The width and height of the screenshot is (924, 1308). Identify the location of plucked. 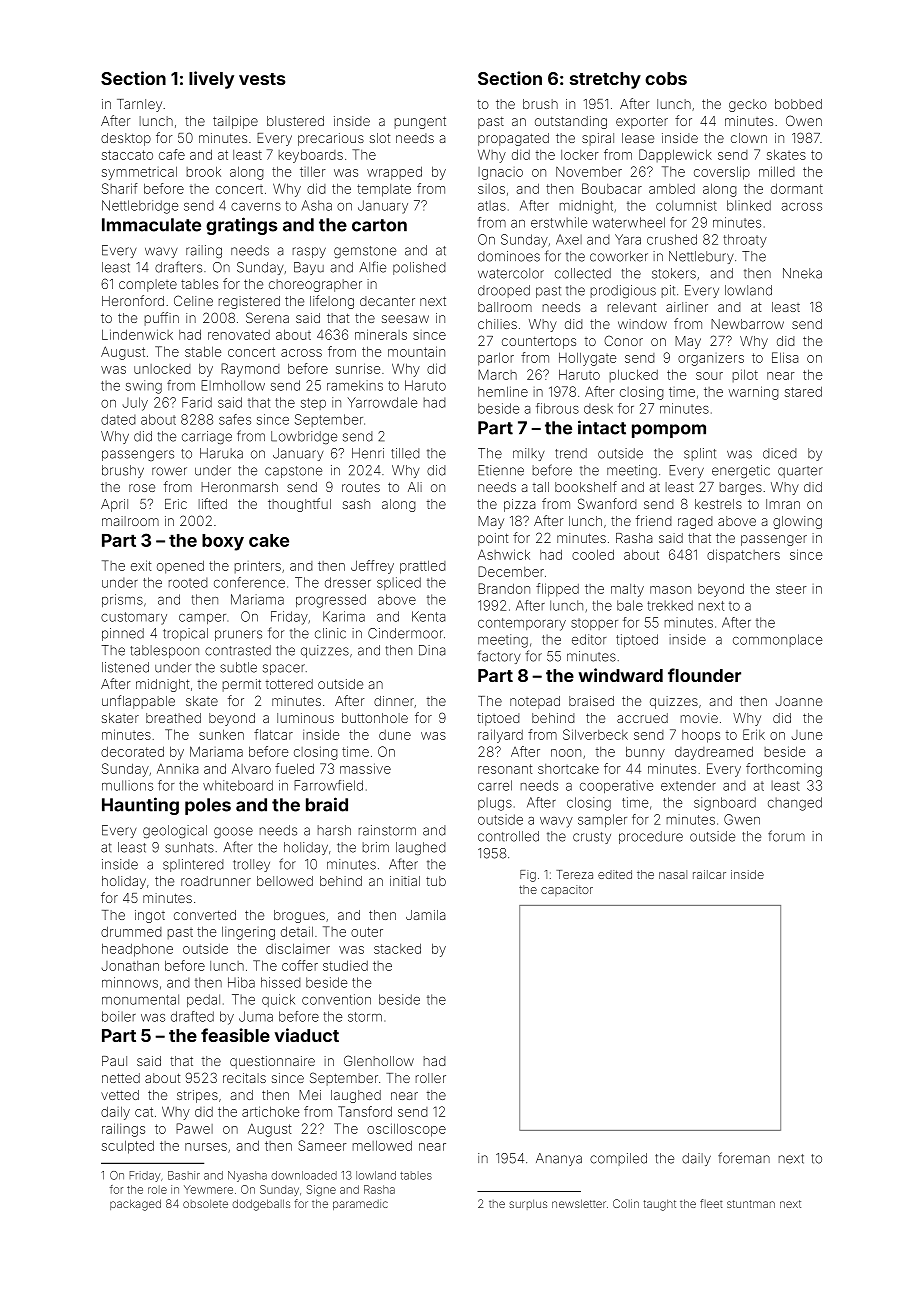
(634, 375).
